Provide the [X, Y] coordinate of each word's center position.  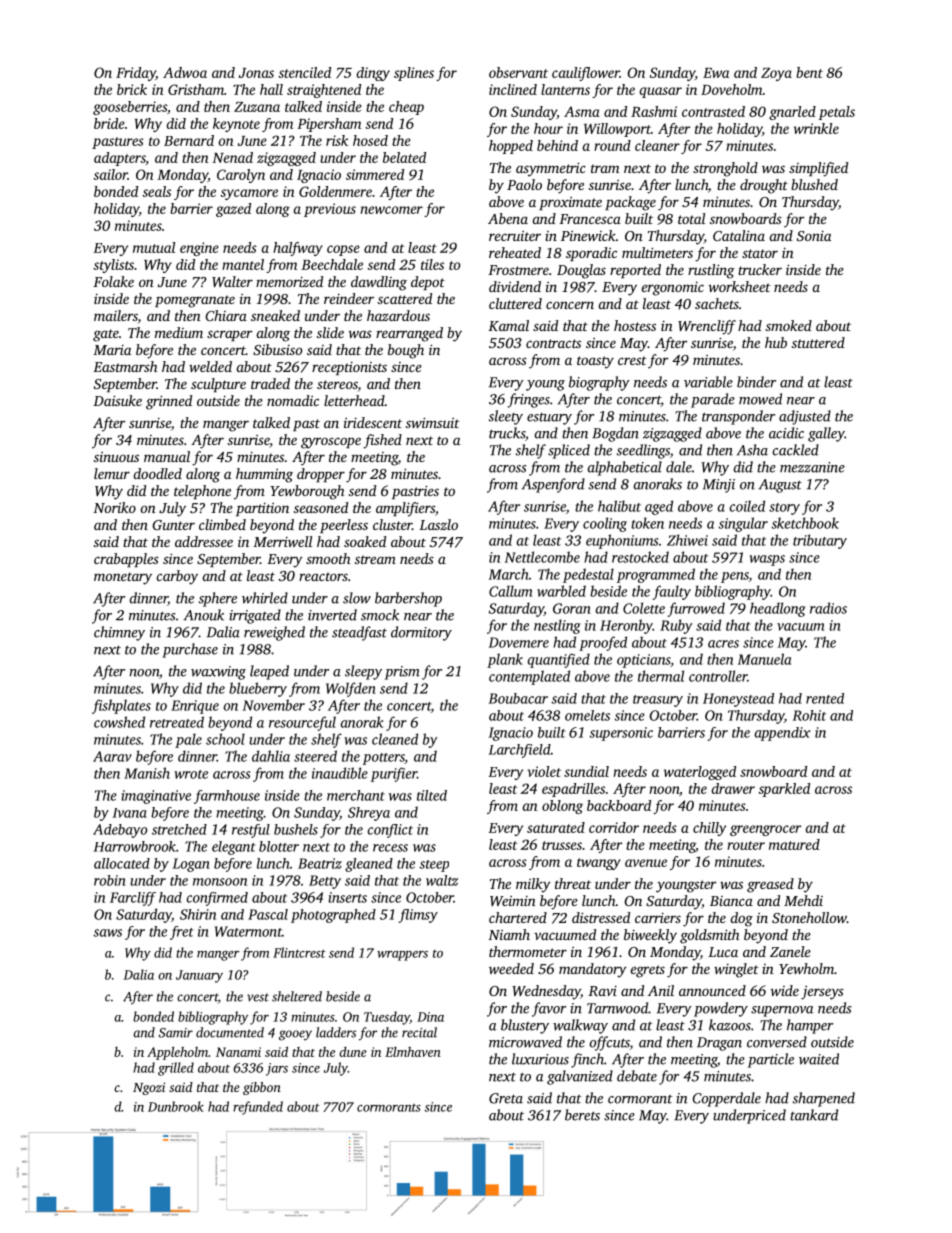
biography [599, 383]
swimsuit [433, 422]
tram [605, 168]
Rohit [809, 715]
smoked [789, 325]
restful [251, 831]
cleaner [657, 145]
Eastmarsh [125, 366]
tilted [432, 795]
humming [264, 475]
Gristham [196, 89]
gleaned [369, 865]
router [746, 845]
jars [277, 1069]
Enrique [195, 707]
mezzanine [812, 467]
